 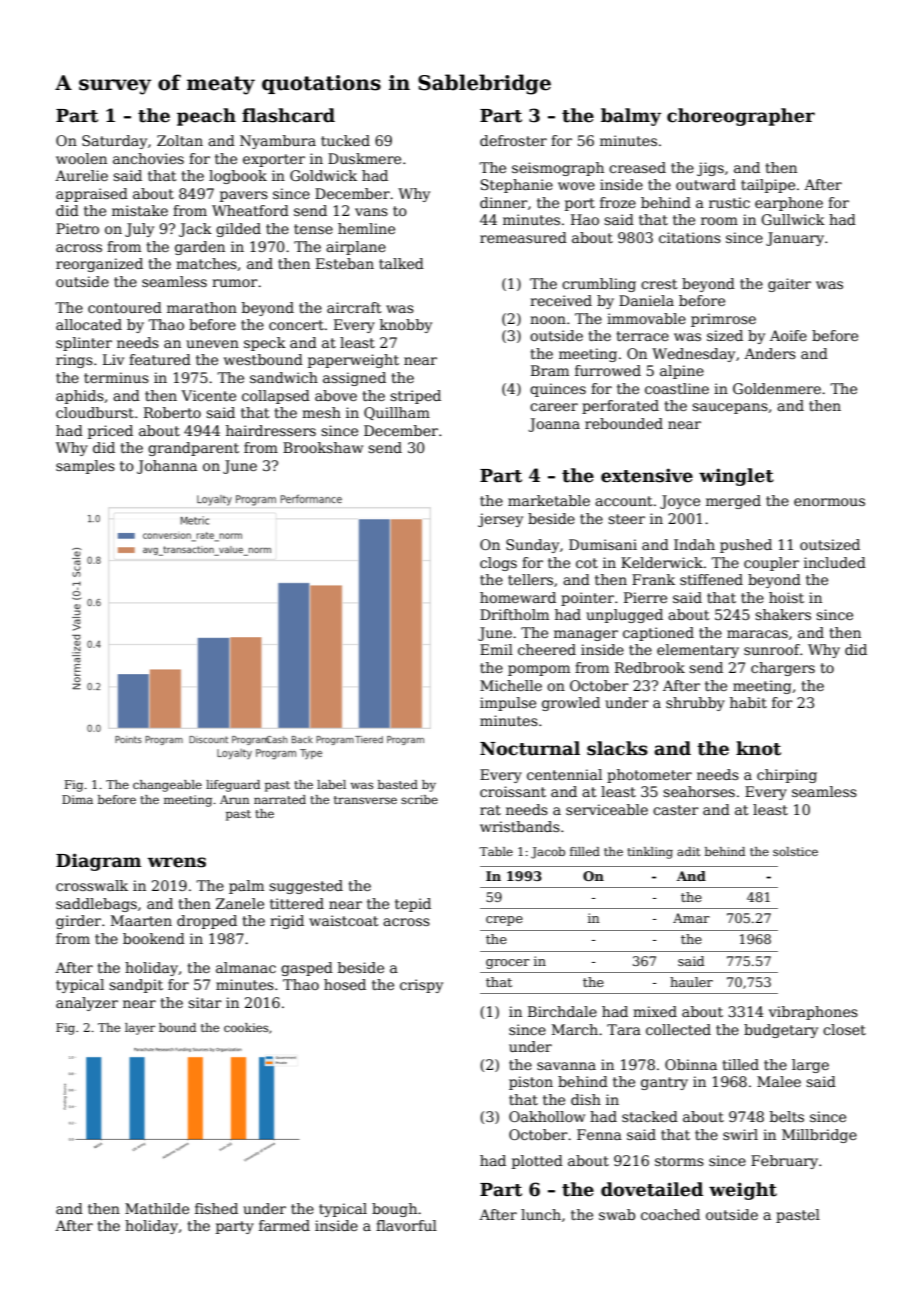 I want to click on mistake, so click(x=140, y=210).
